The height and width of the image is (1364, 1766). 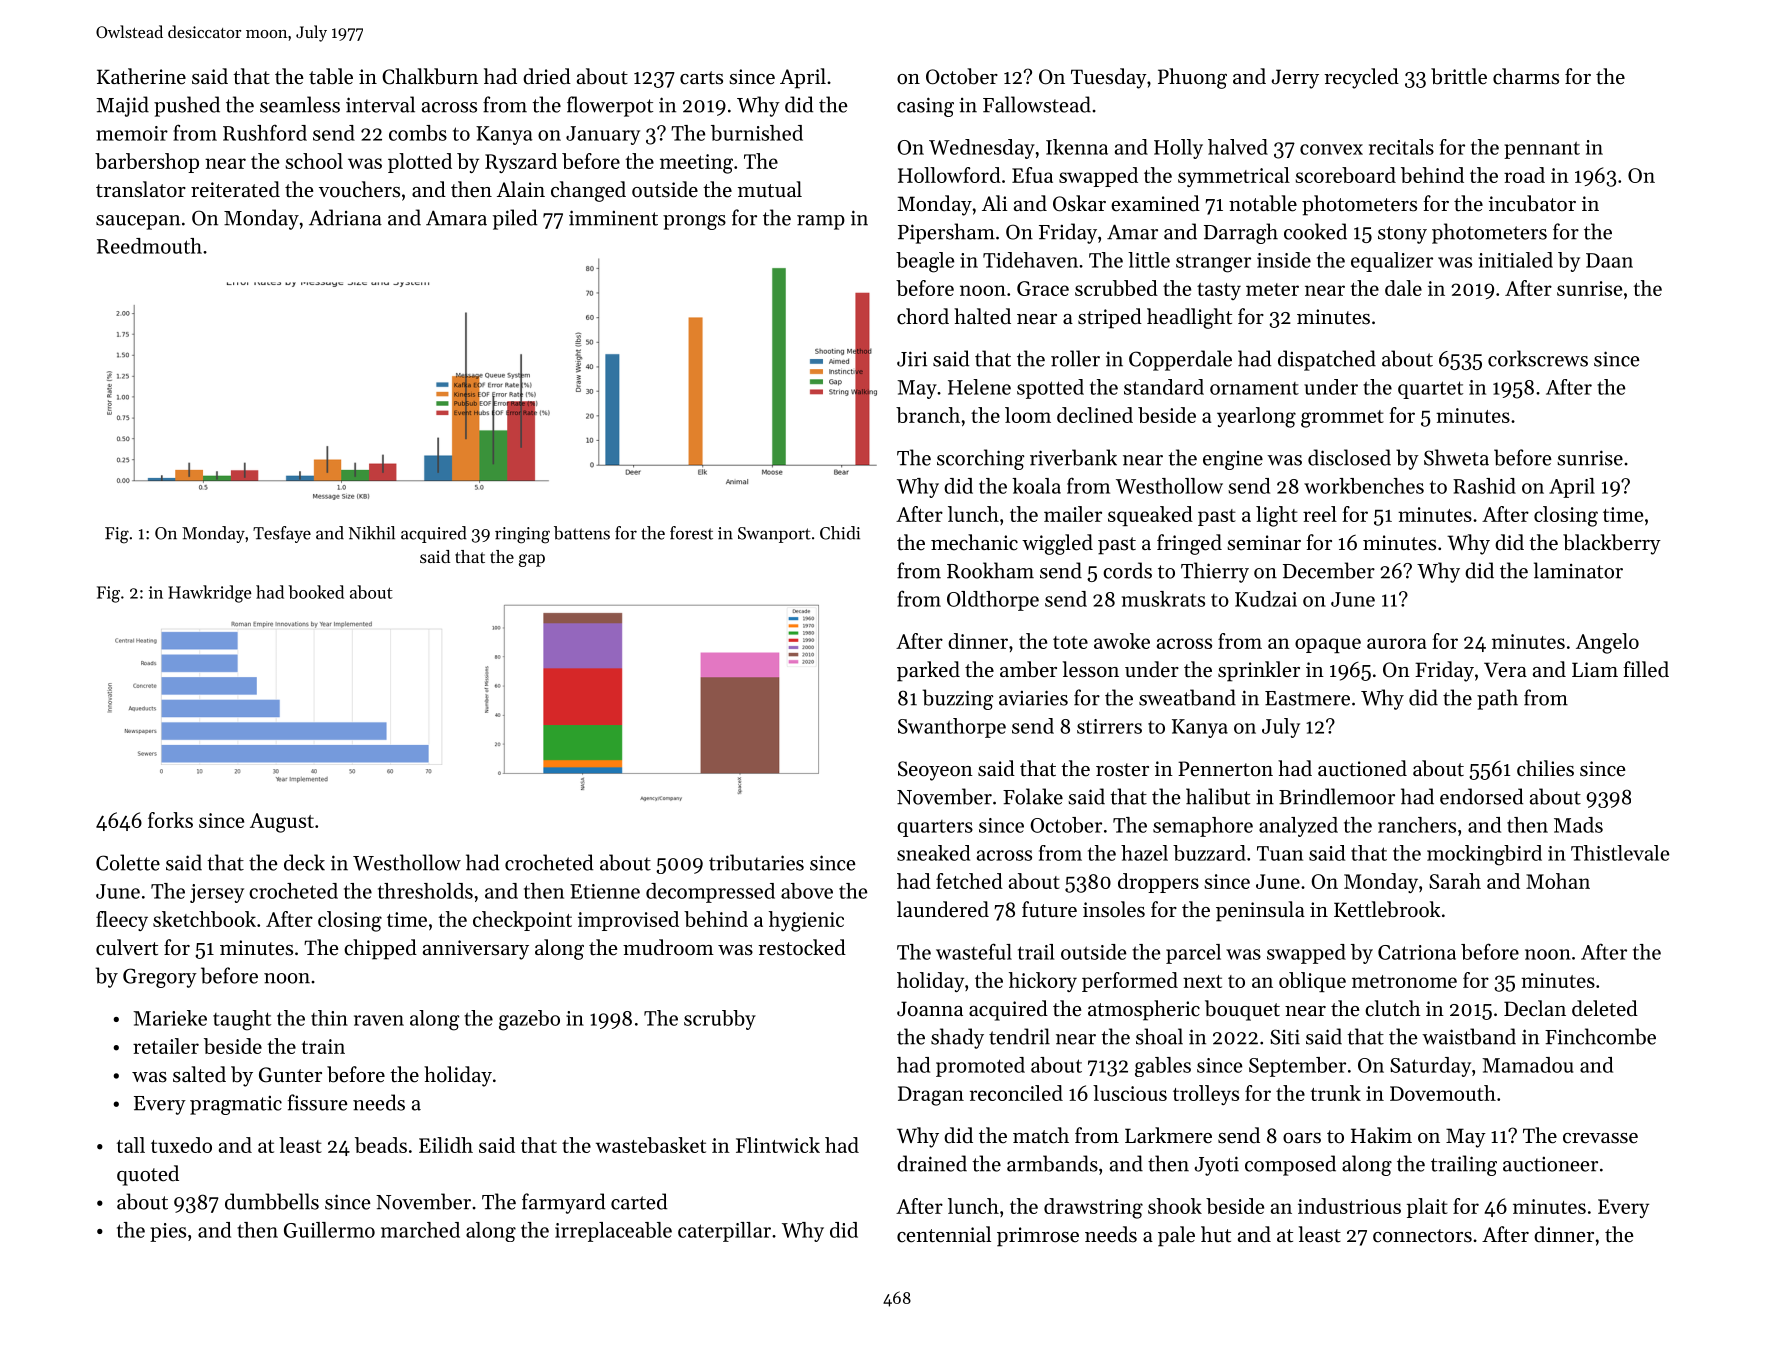 I want to click on peninsula, so click(x=1260, y=911).
